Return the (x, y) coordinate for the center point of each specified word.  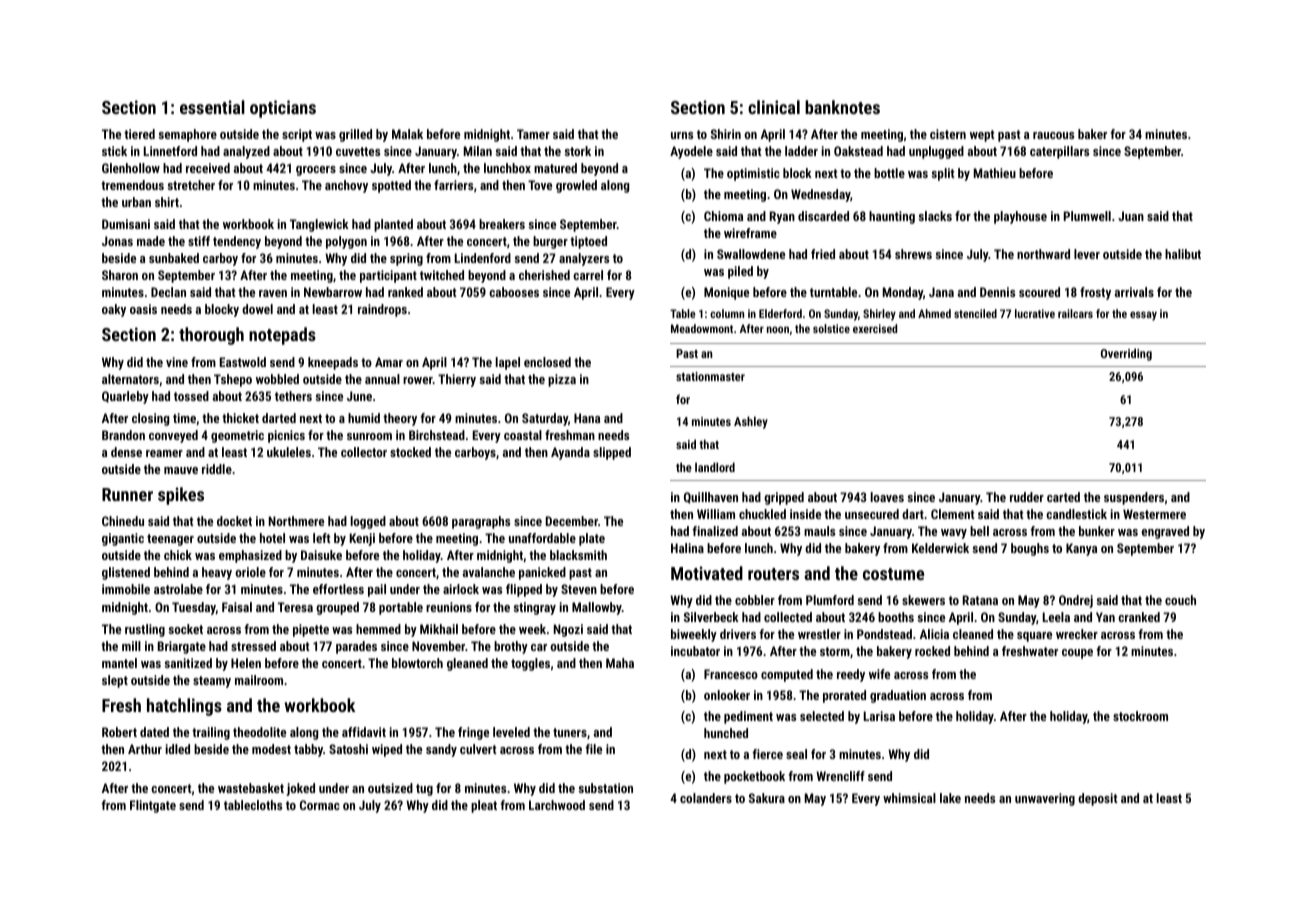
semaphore (188, 135)
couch (1180, 600)
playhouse (1020, 217)
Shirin (726, 134)
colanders (706, 798)
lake (950, 798)
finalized (715, 531)
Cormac (320, 805)
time (184, 418)
